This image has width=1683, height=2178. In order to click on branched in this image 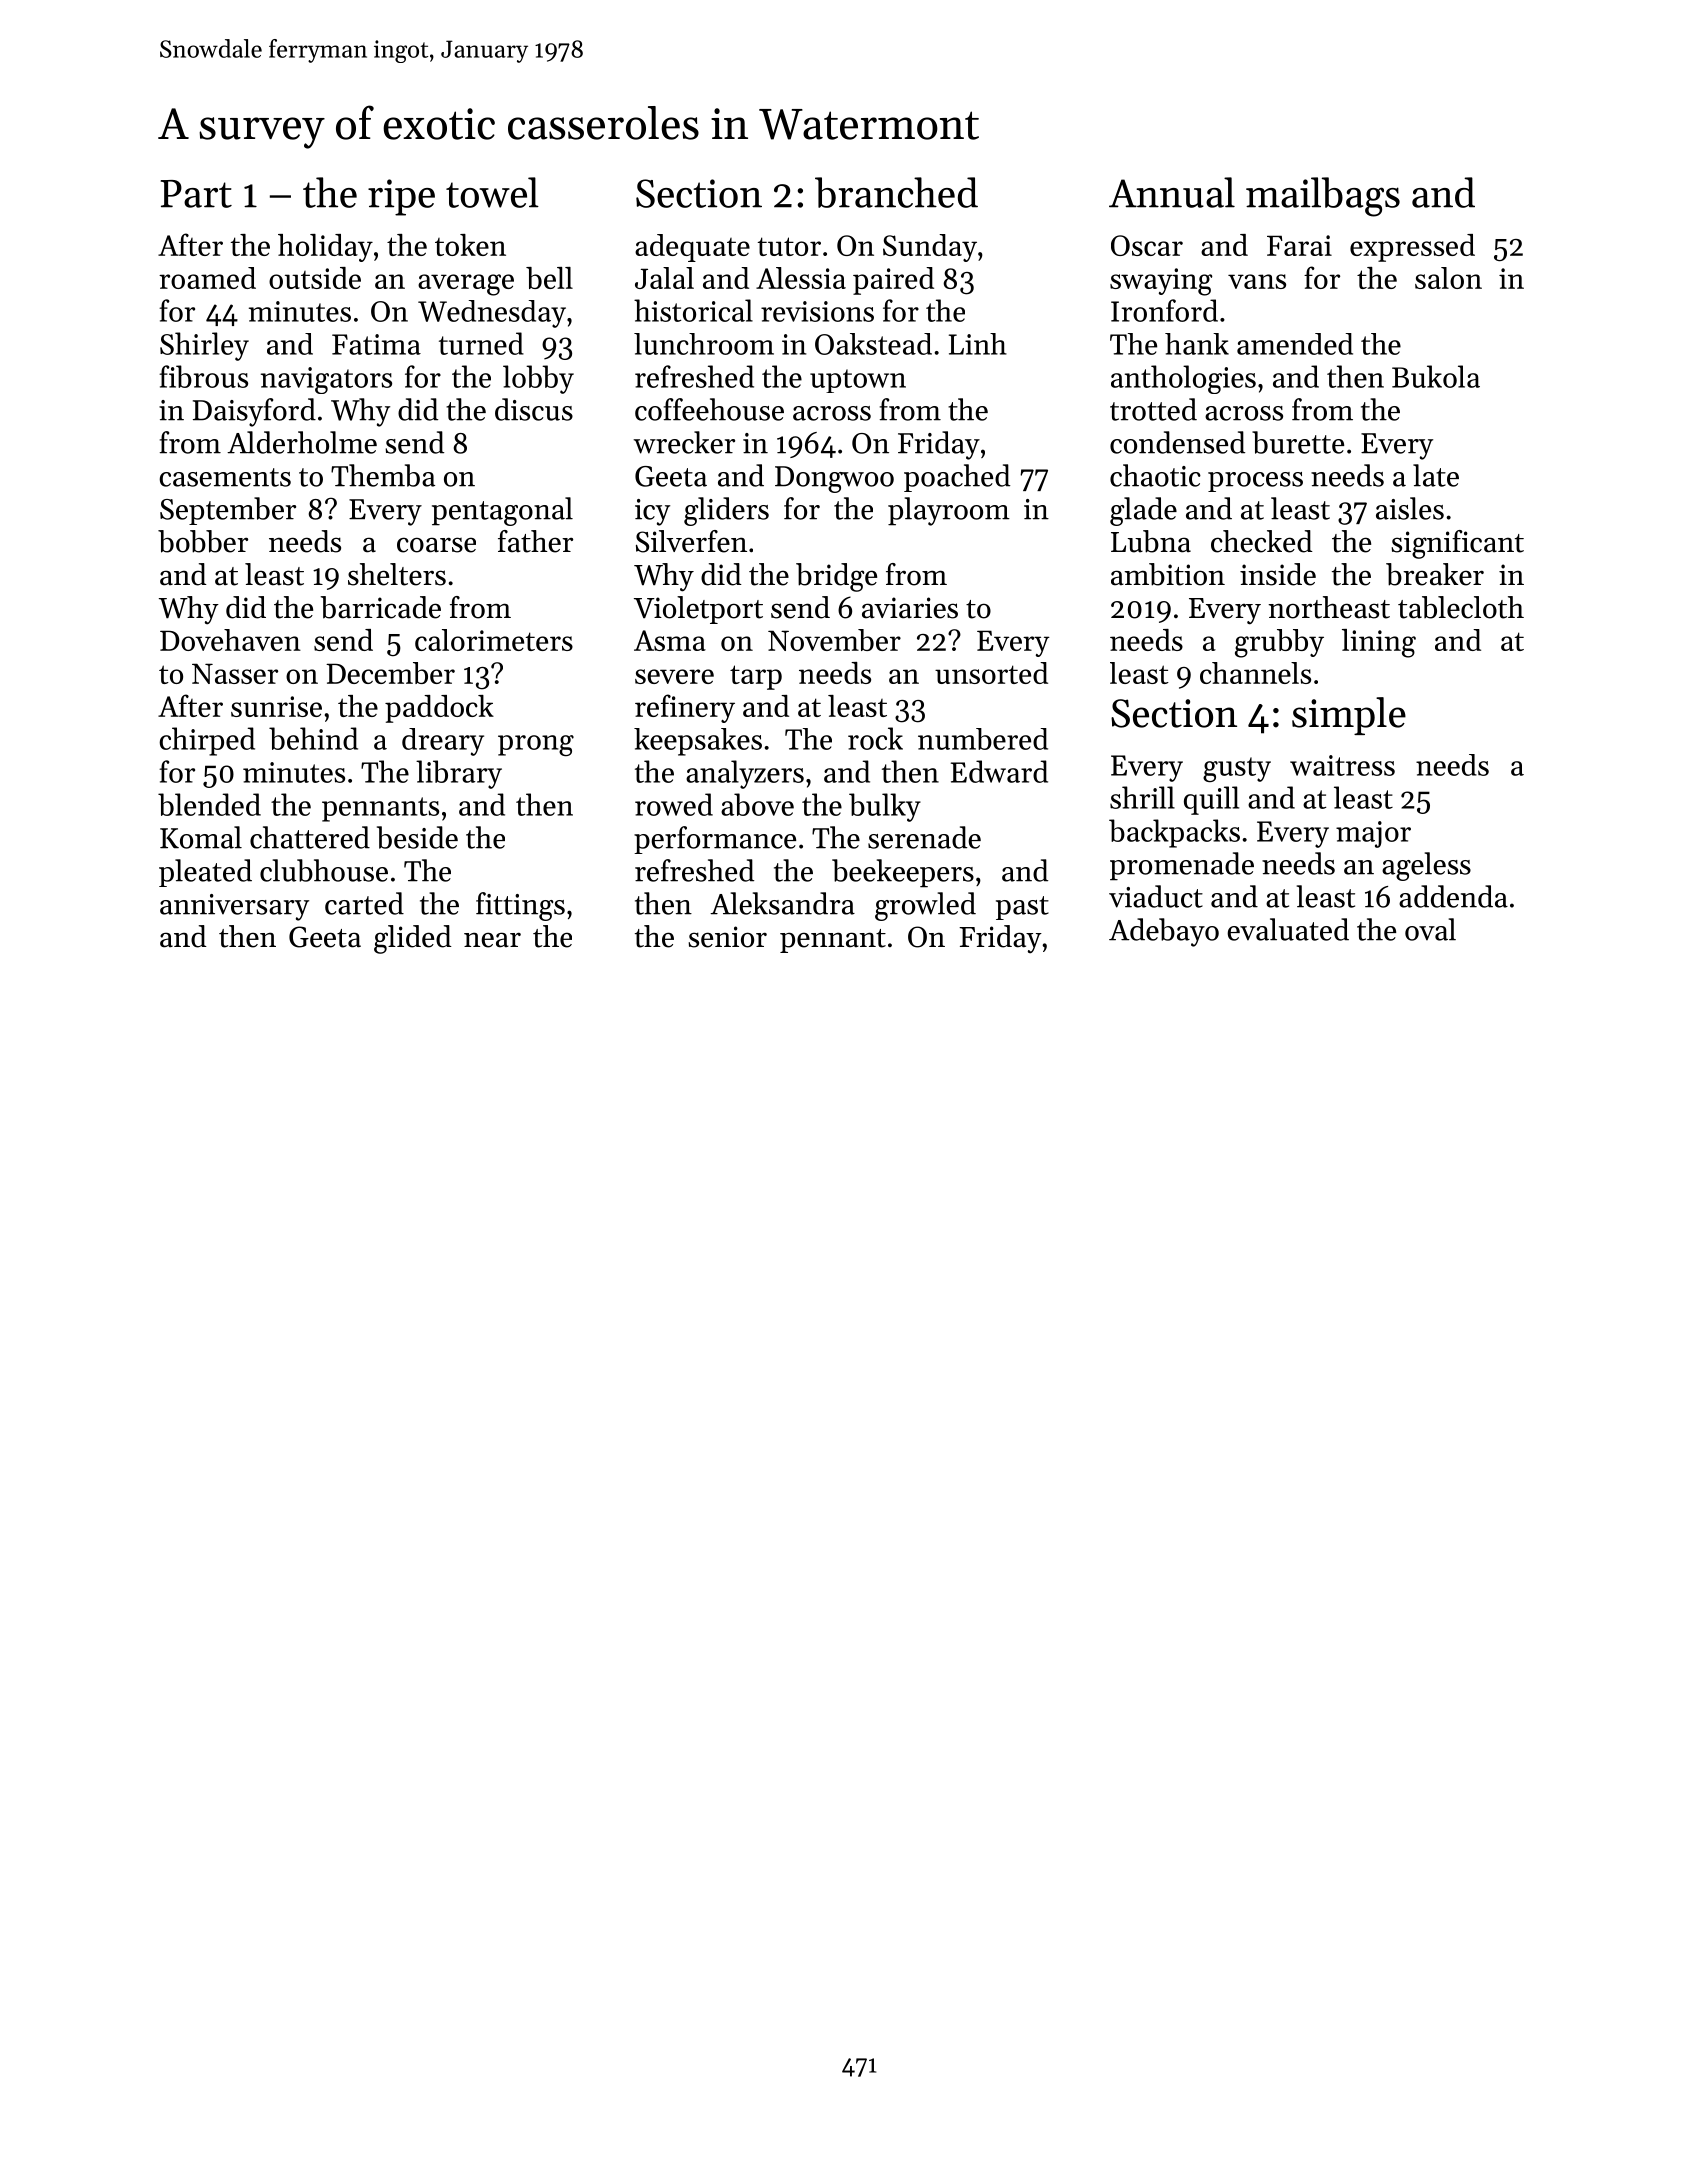, I will do `click(896, 192)`.
